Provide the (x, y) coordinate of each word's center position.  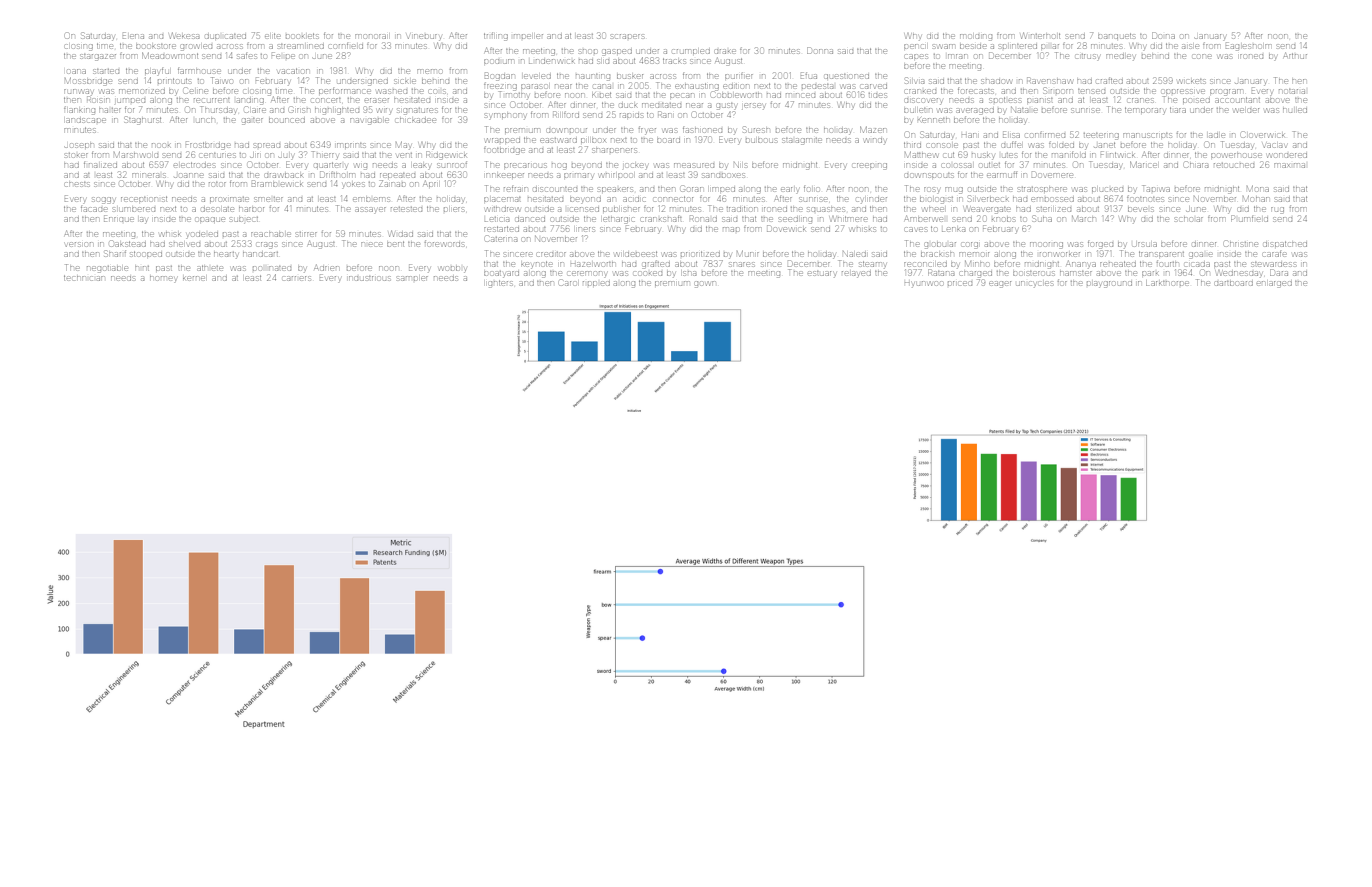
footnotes (1145, 199)
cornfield (346, 46)
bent (395, 244)
